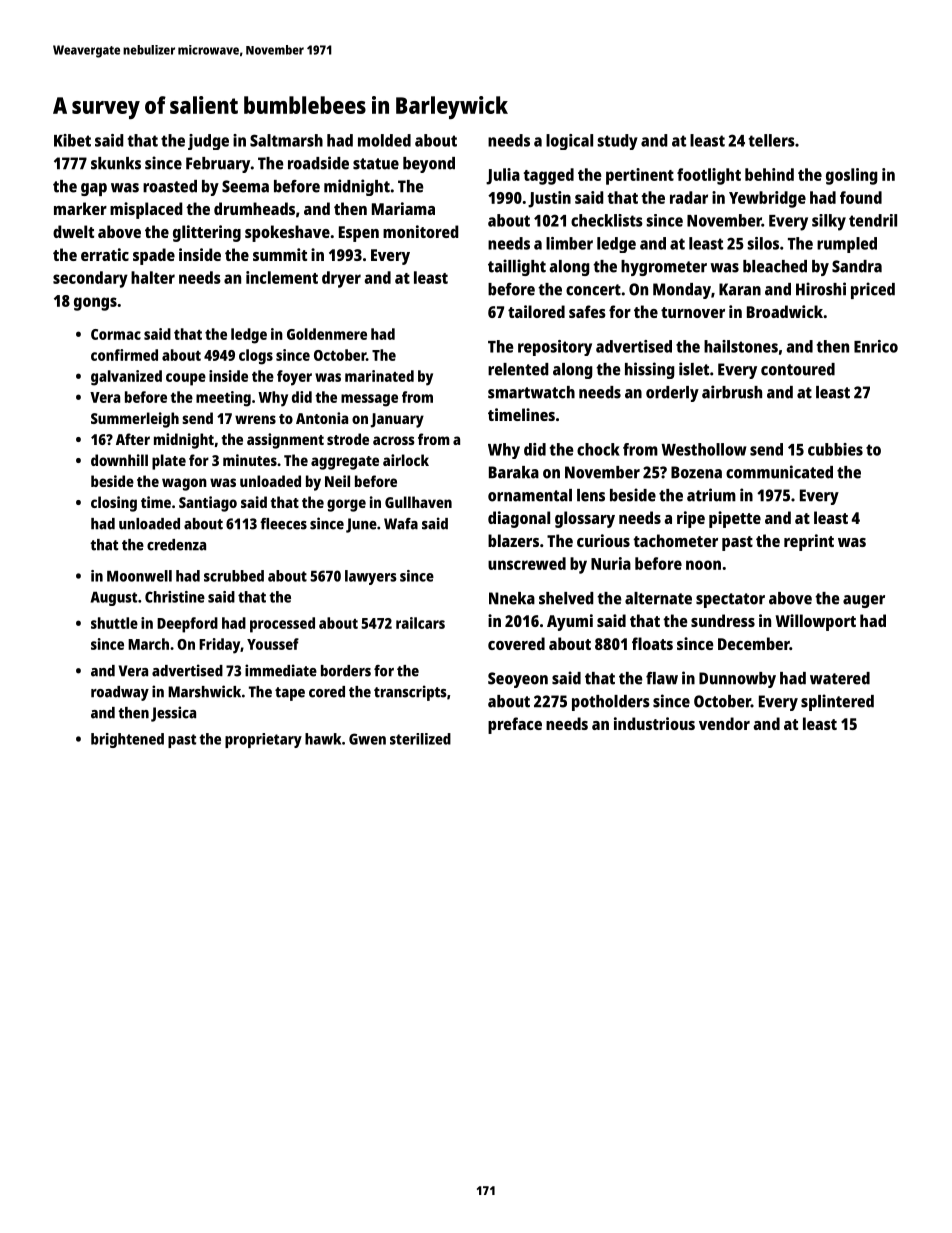 This image has height=1233, width=952. I want to click on sterilized, so click(420, 739).
